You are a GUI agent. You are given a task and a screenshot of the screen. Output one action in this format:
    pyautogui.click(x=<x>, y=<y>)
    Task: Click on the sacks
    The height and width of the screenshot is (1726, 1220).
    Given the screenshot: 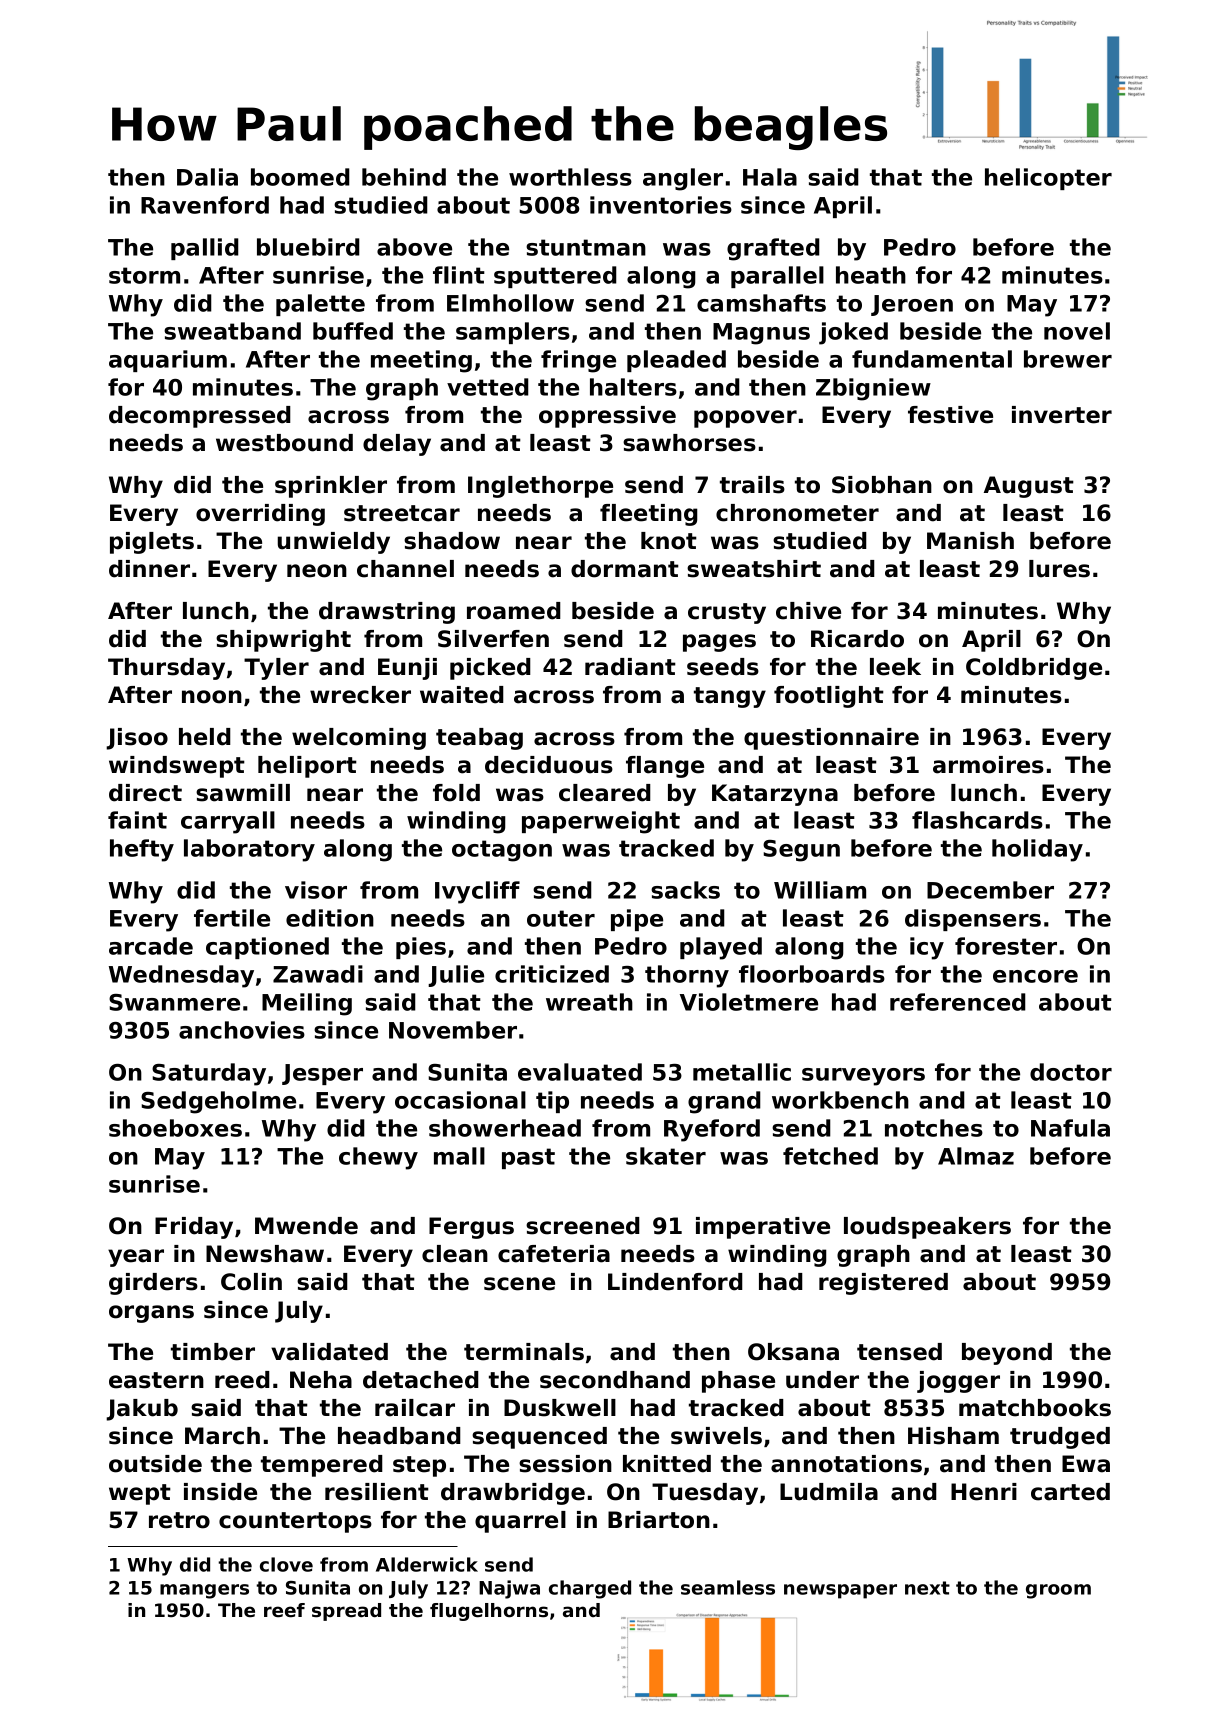 What is the action you would take?
    pyautogui.click(x=685, y=890)
